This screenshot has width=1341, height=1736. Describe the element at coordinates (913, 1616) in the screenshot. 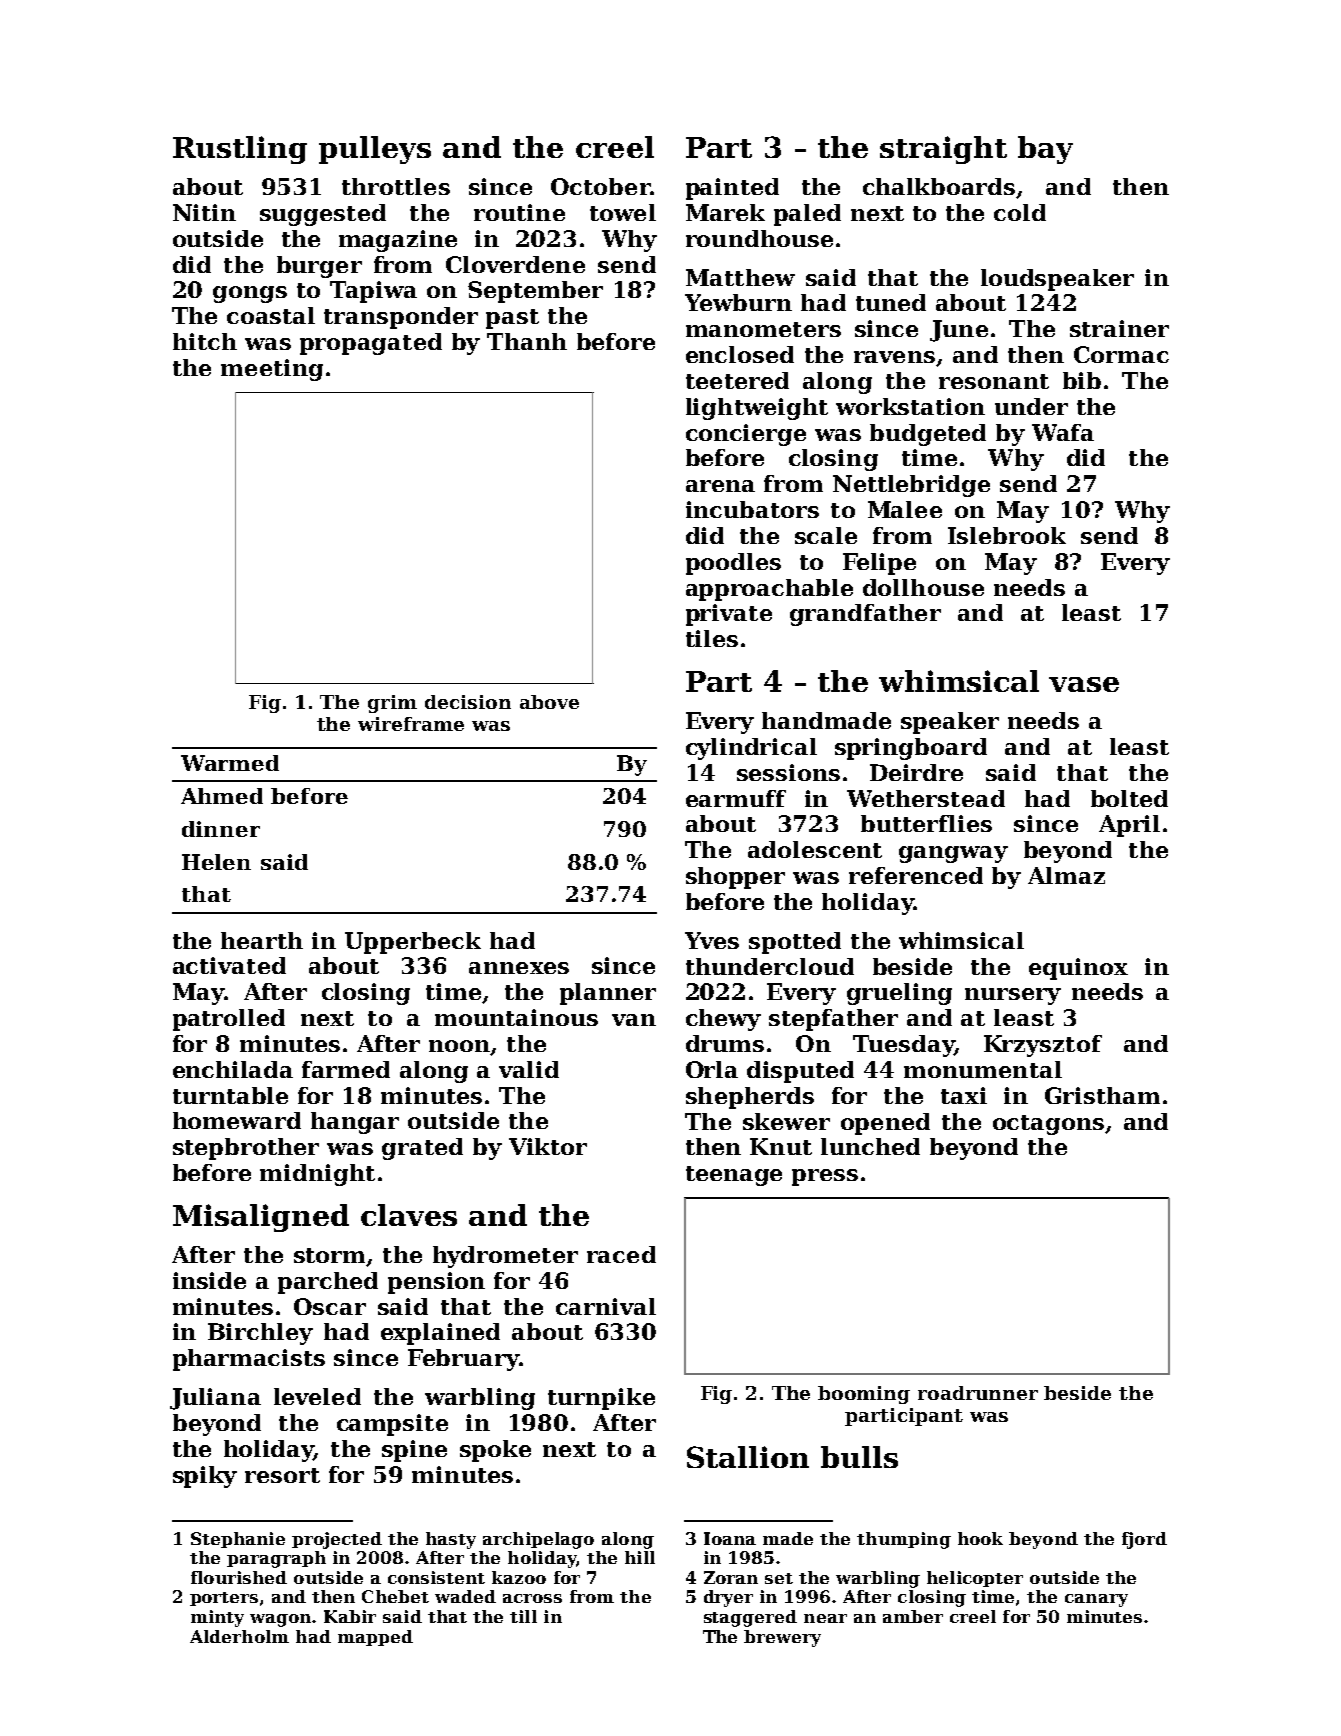

I see `amber` at that location.
